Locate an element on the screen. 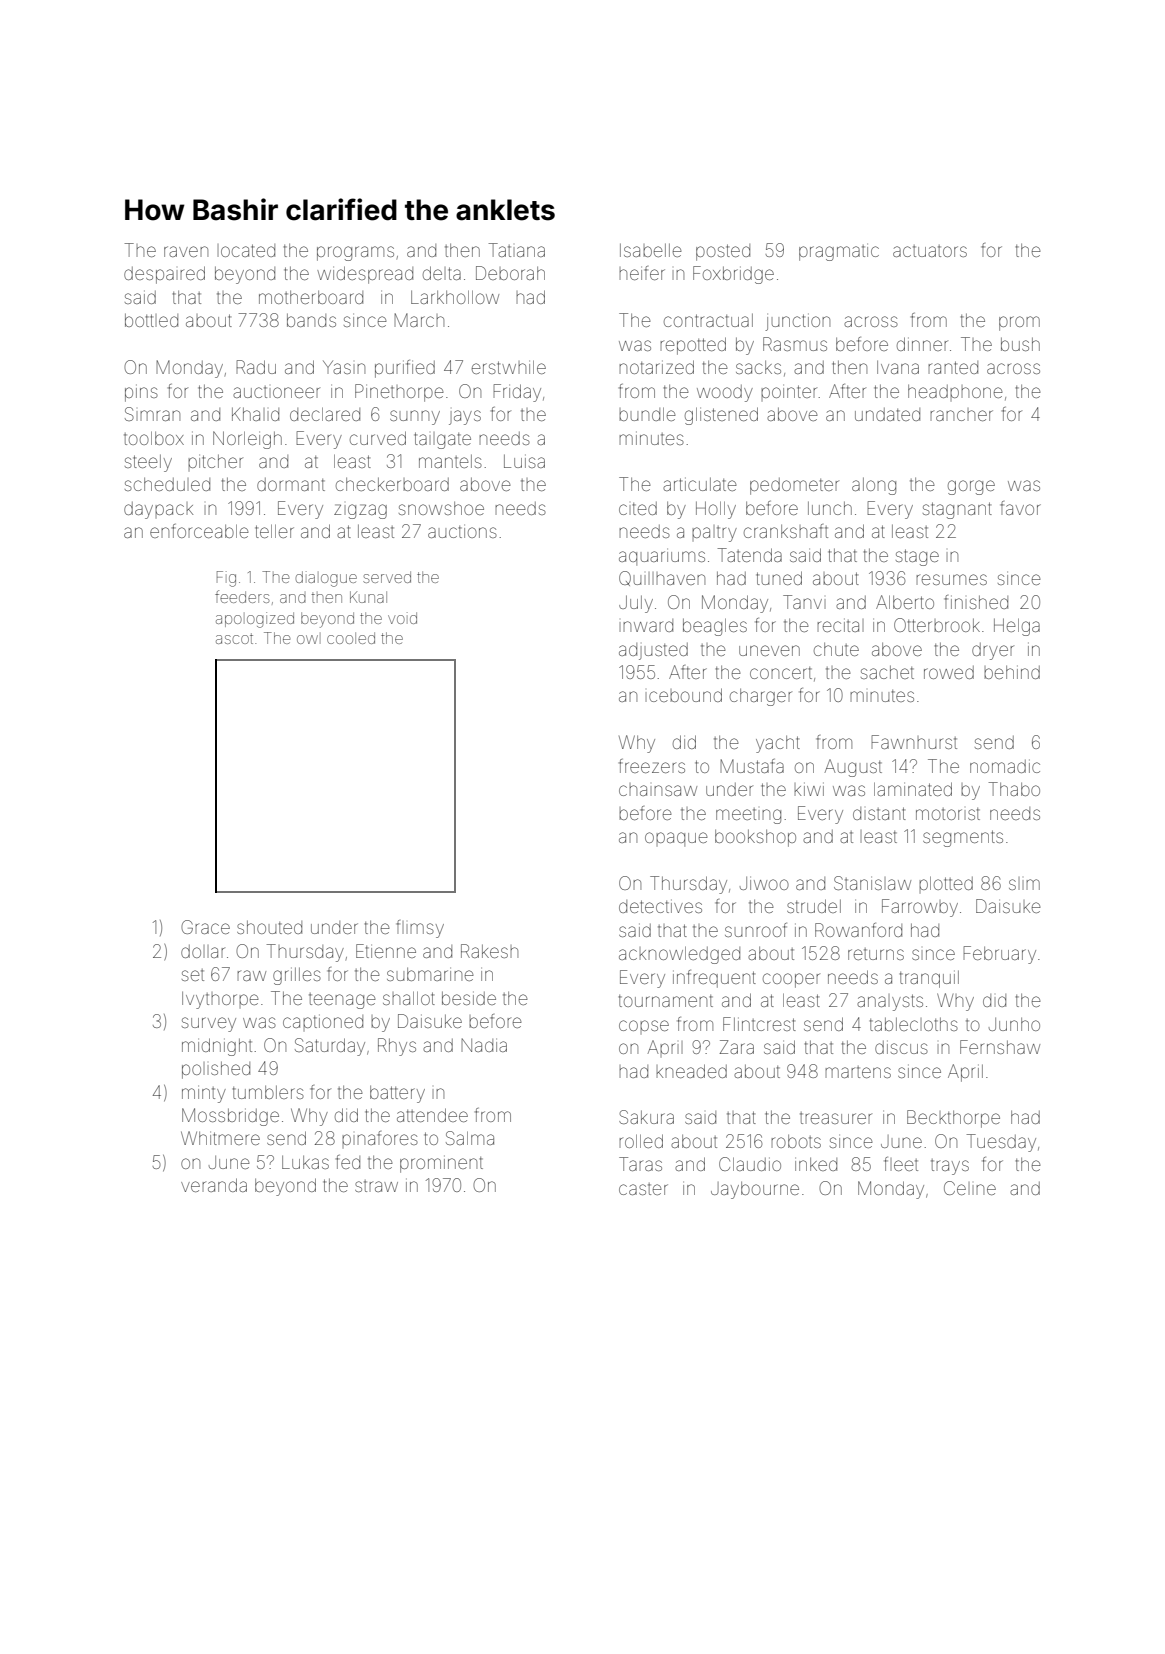 The width and height of the screenshot is (1165, 1654). Thabo is located at coordinates (1014, 789).
